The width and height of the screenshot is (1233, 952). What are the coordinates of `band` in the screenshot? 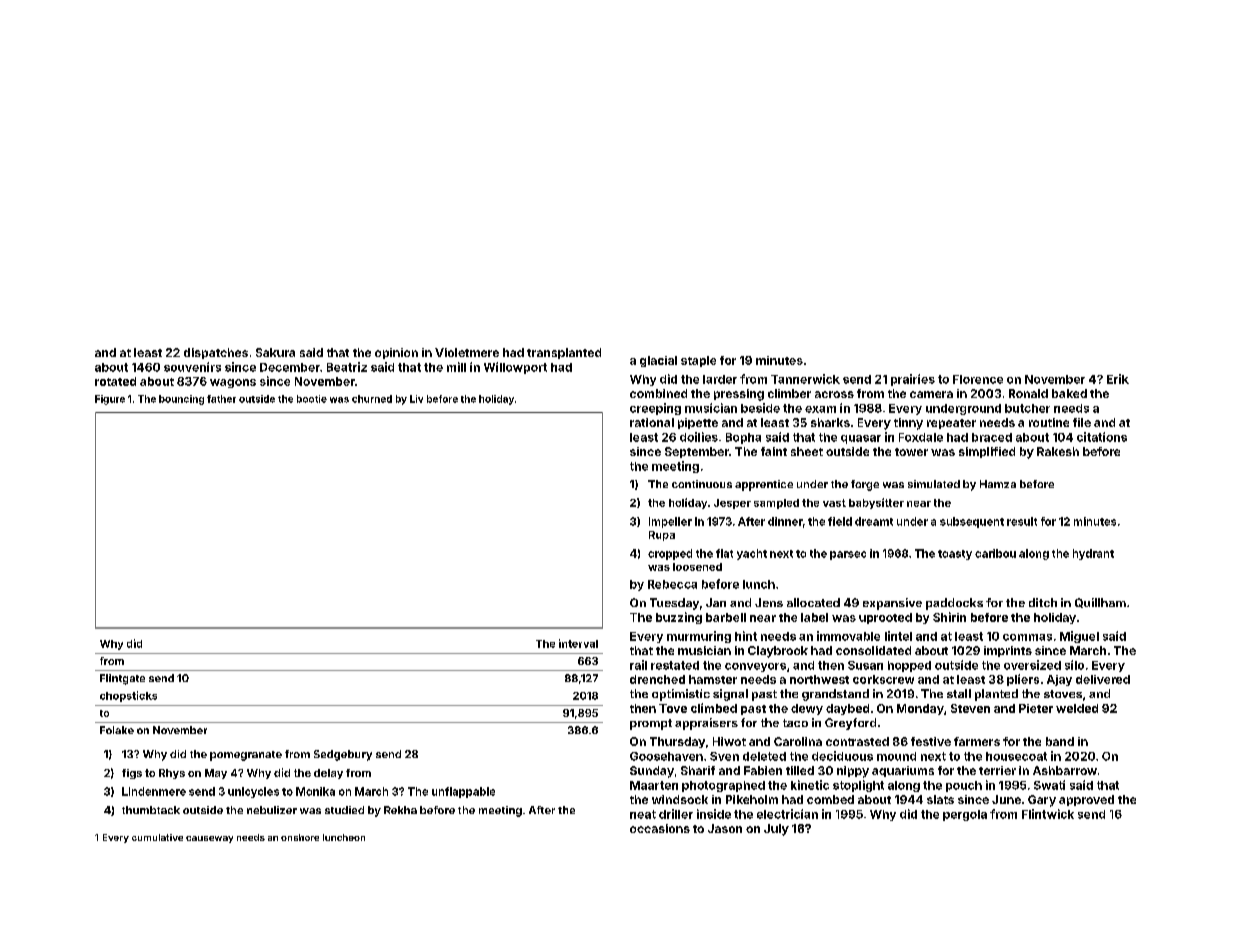 It's located at (1060, 741).
